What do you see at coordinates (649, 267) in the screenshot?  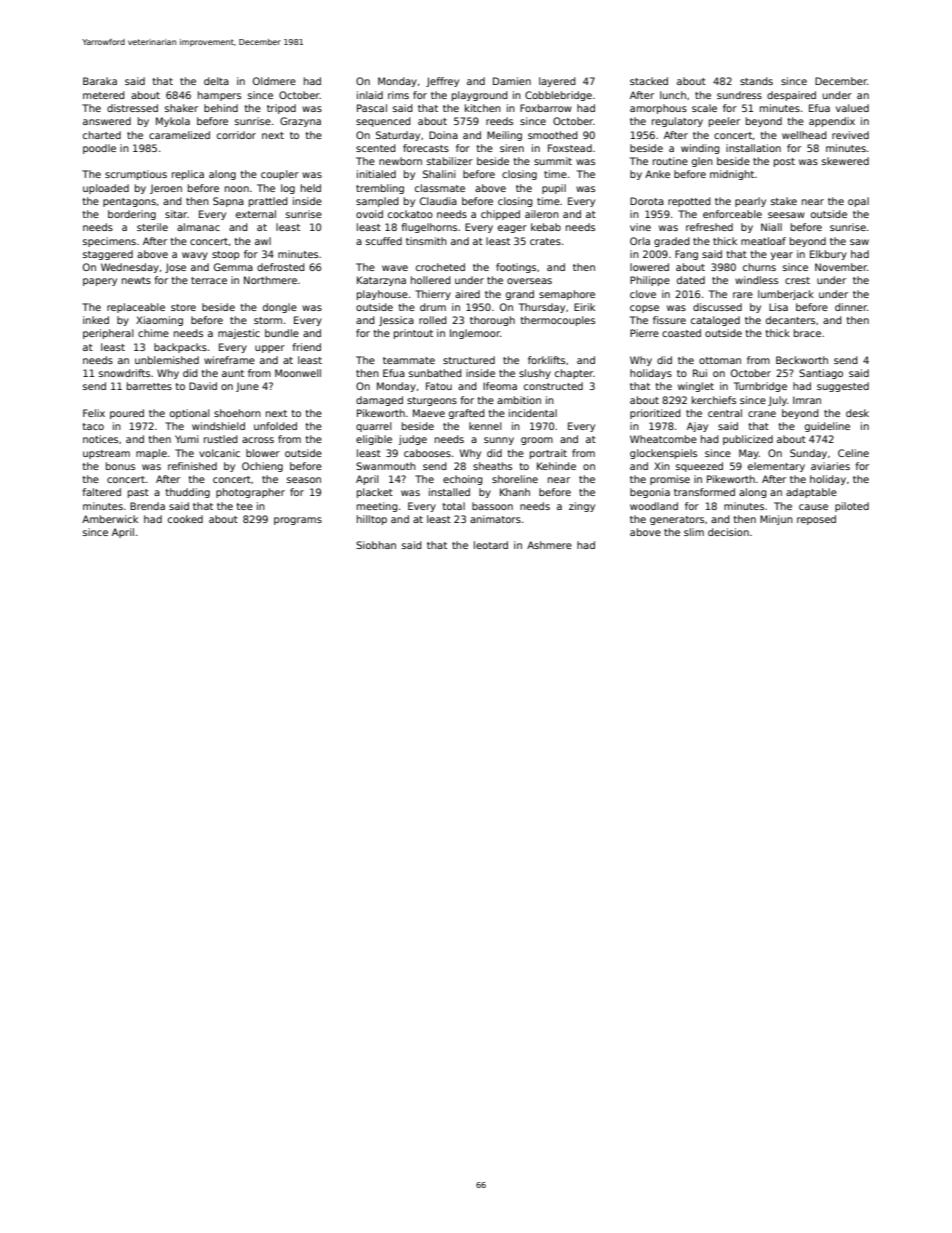 I see `lowered` at bounding box center [649, 267].
